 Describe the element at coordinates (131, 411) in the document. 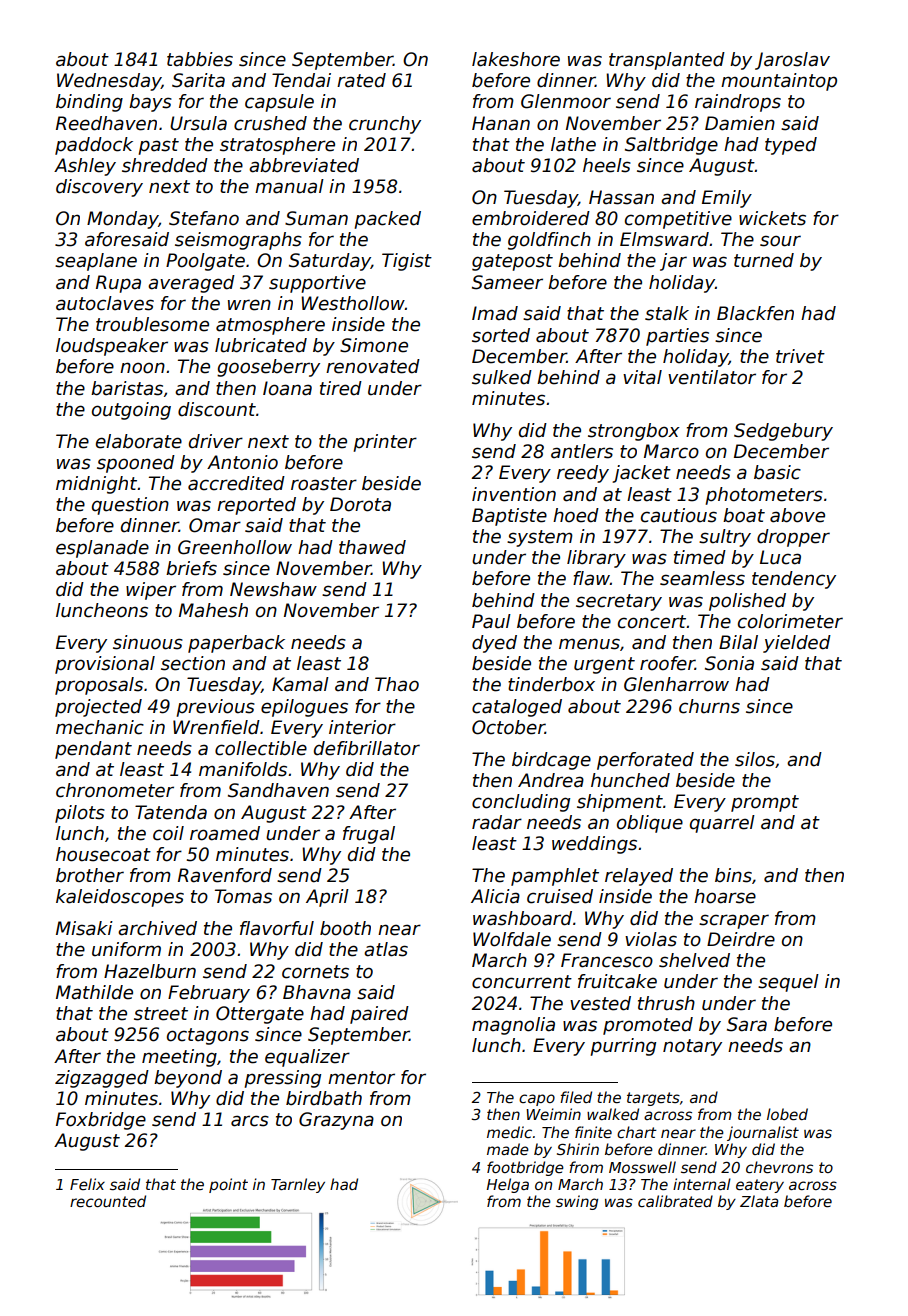

I see `outgoing` at that location.
